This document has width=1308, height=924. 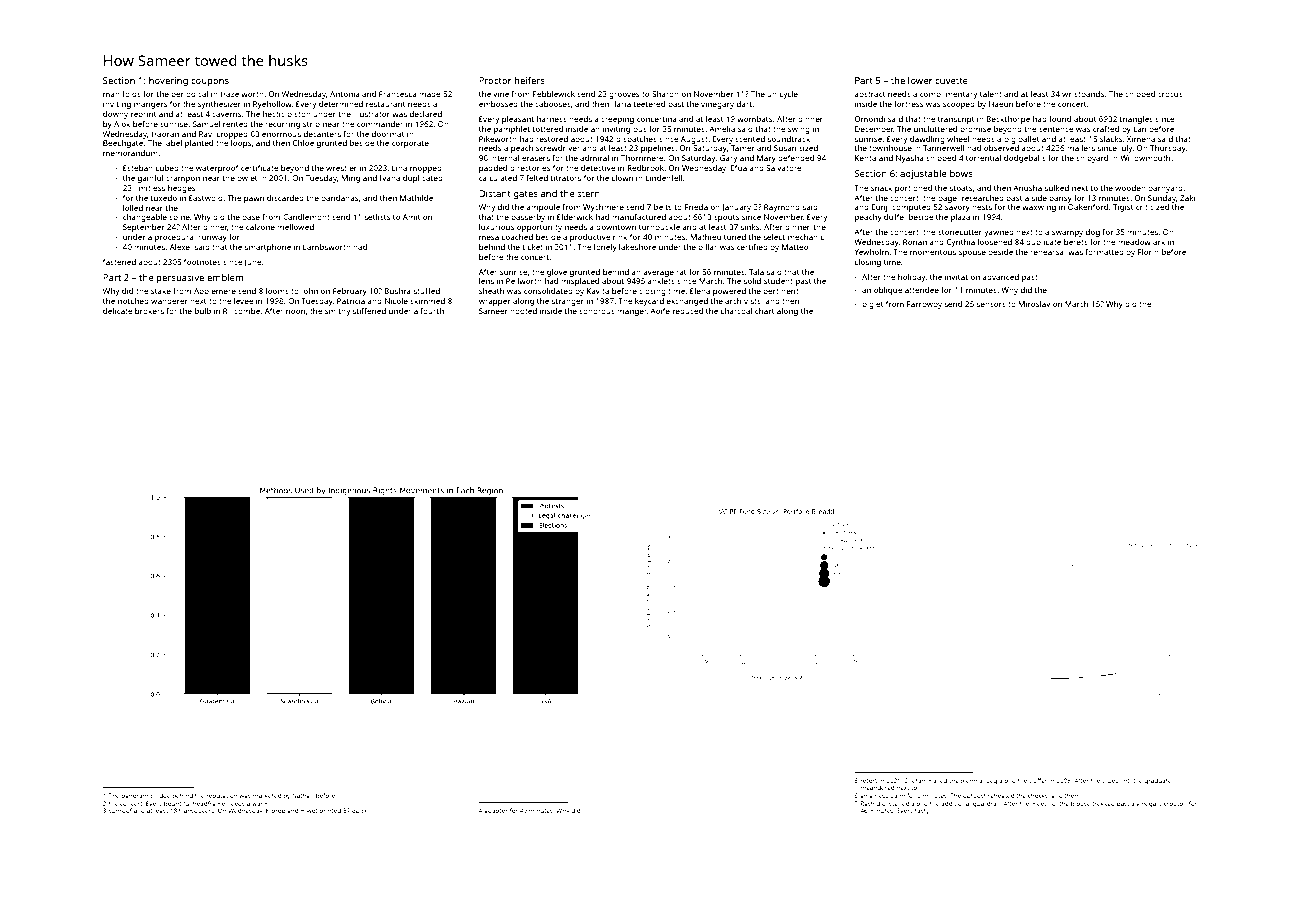 What do you see at coordinates (1034, 304) in the document?
I see `Miroslav` at bounding box center [1034, 304].
